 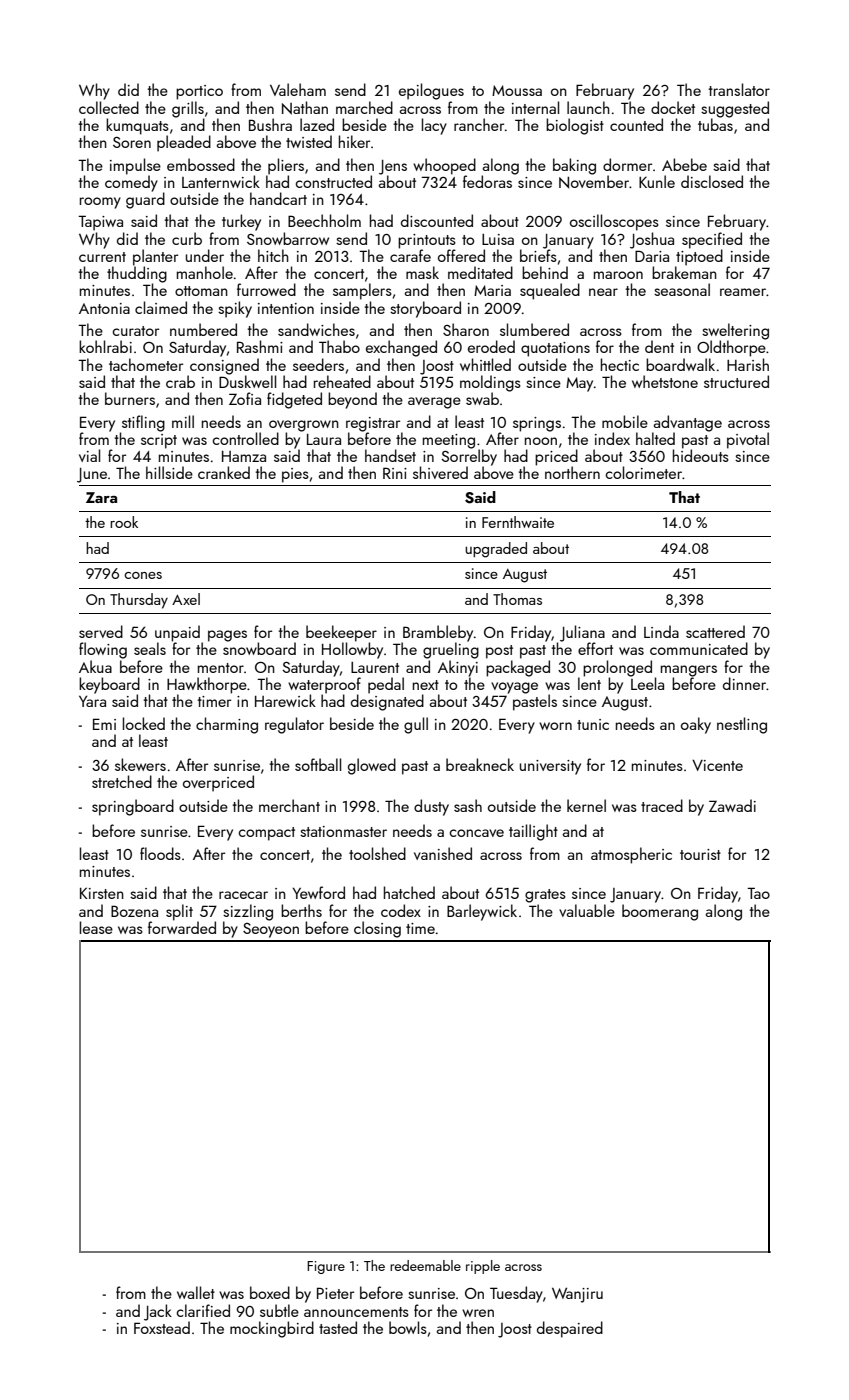 What do you see at coordinates (338, 1327) in the image?
I see `tasted` at bounding box center [338, 1327].
